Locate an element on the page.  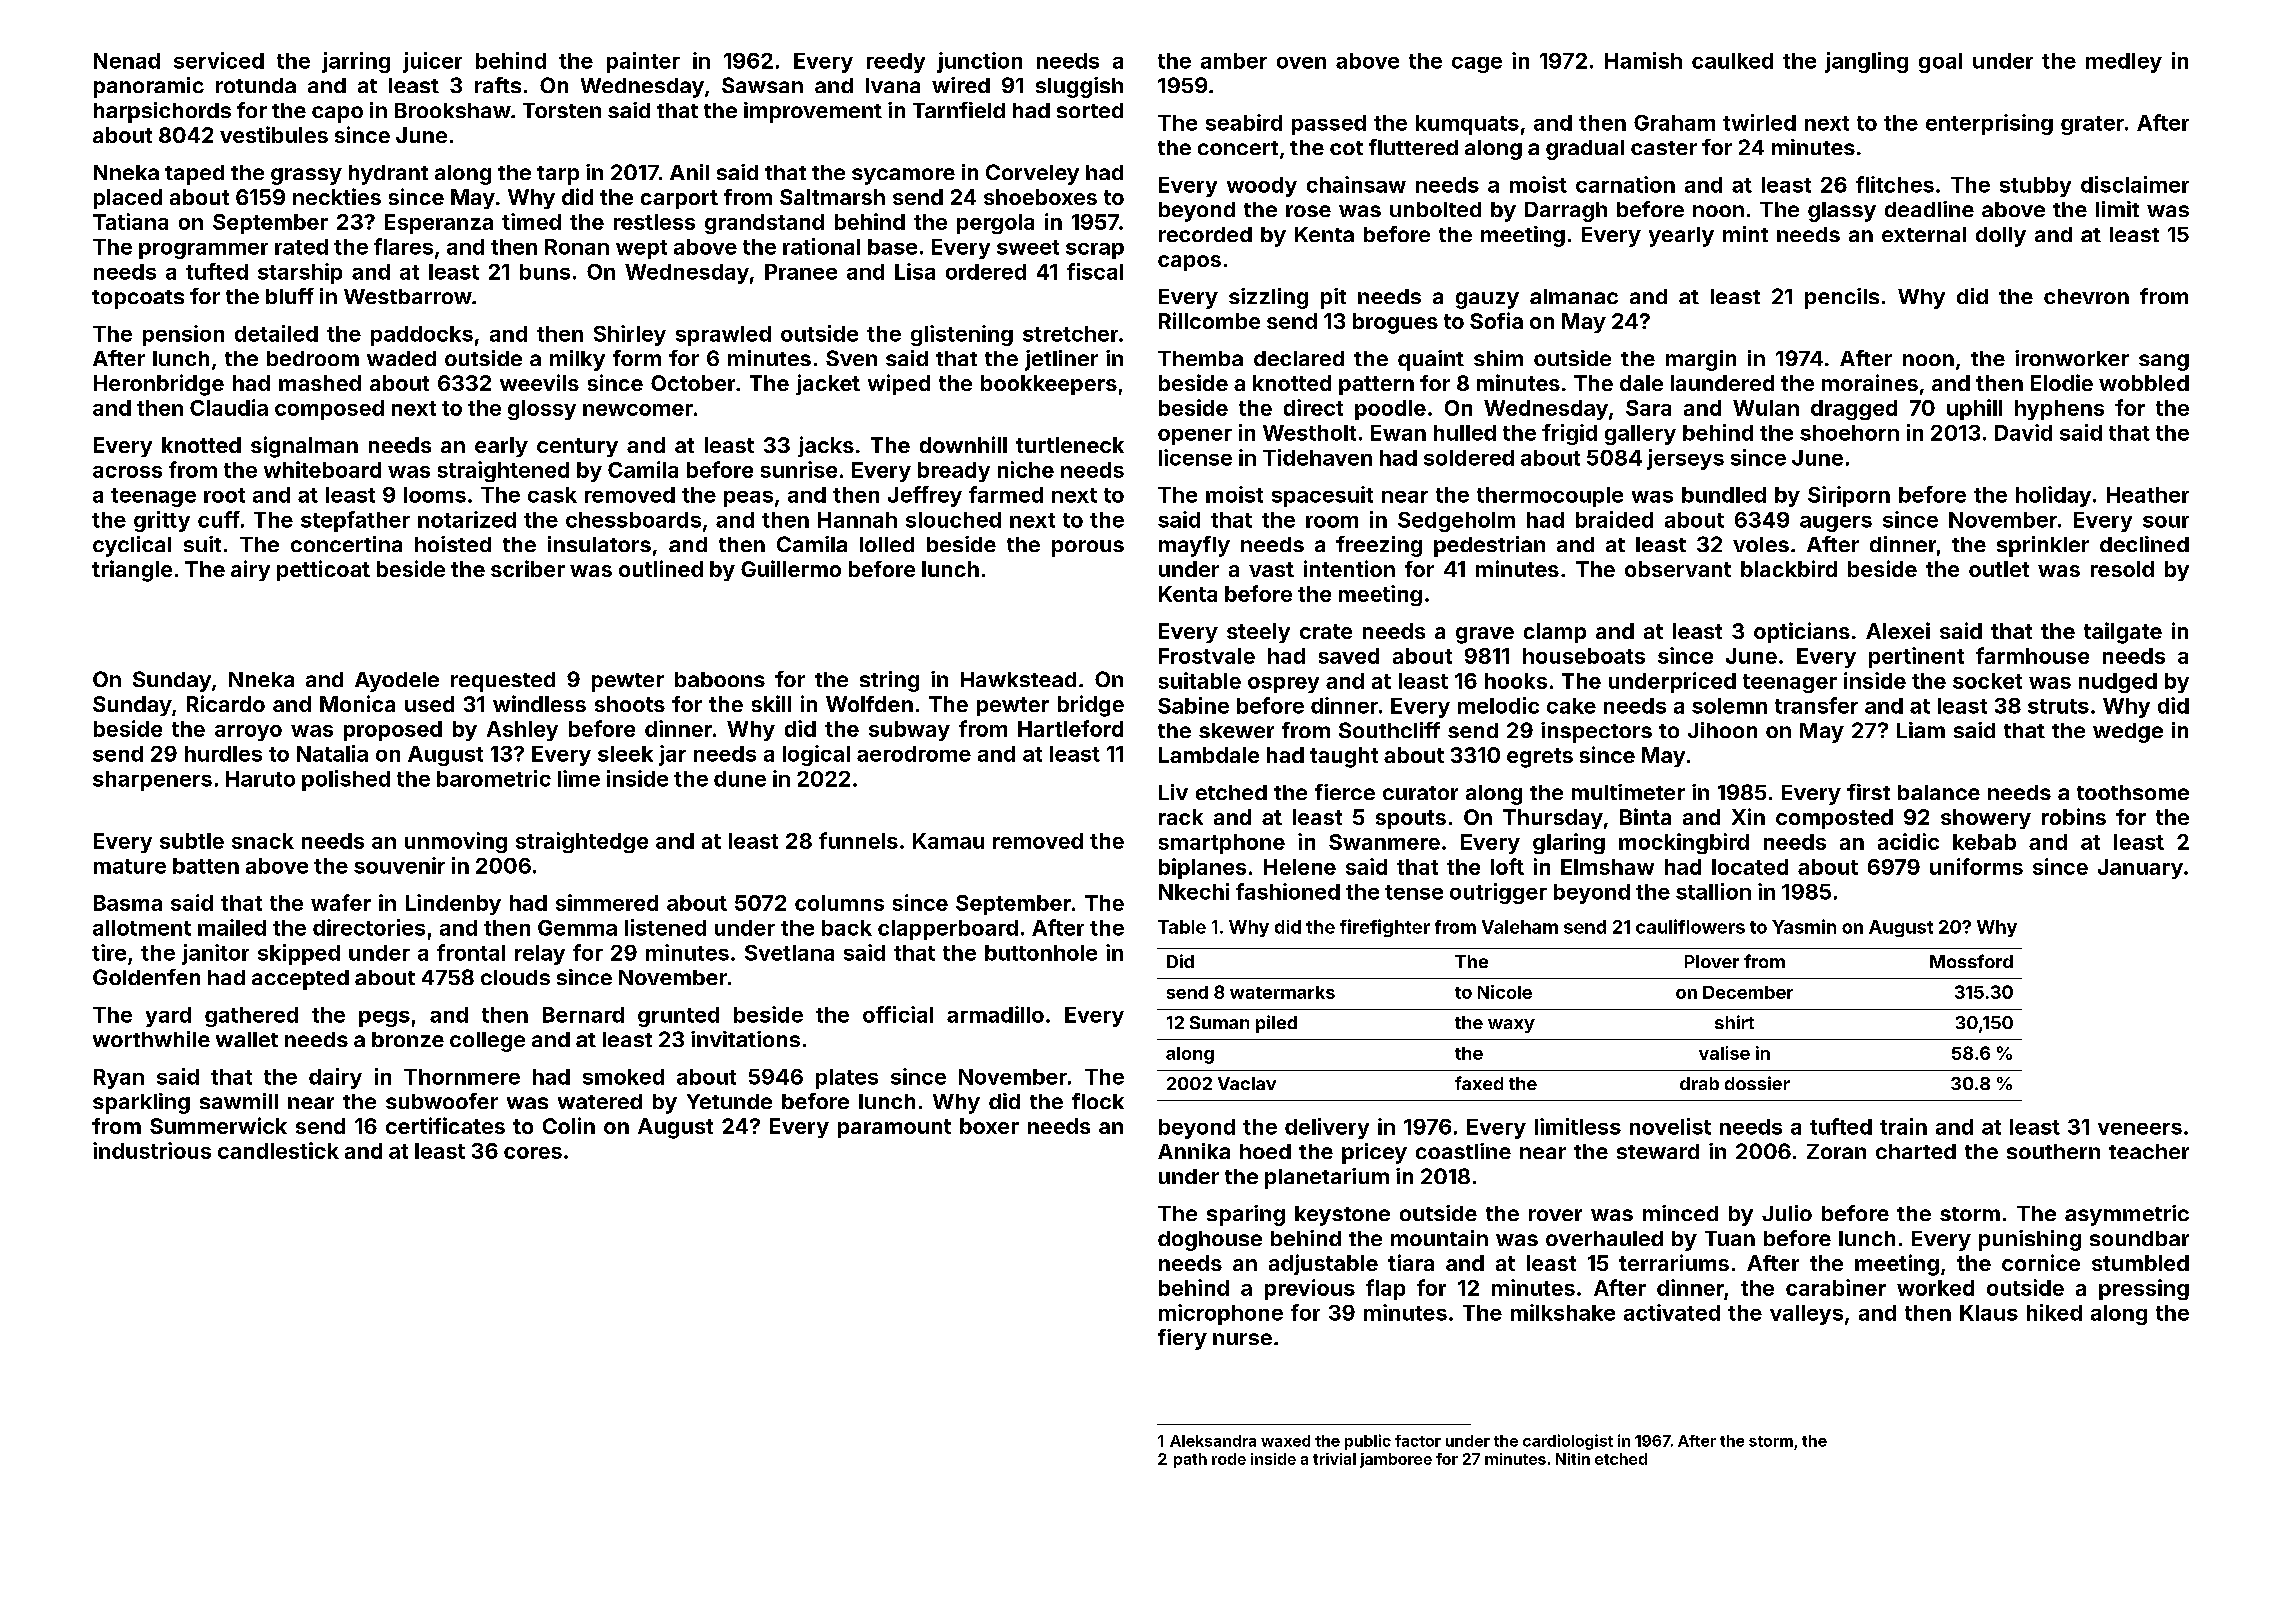
Ashley is located at coordinates (522, 731).
